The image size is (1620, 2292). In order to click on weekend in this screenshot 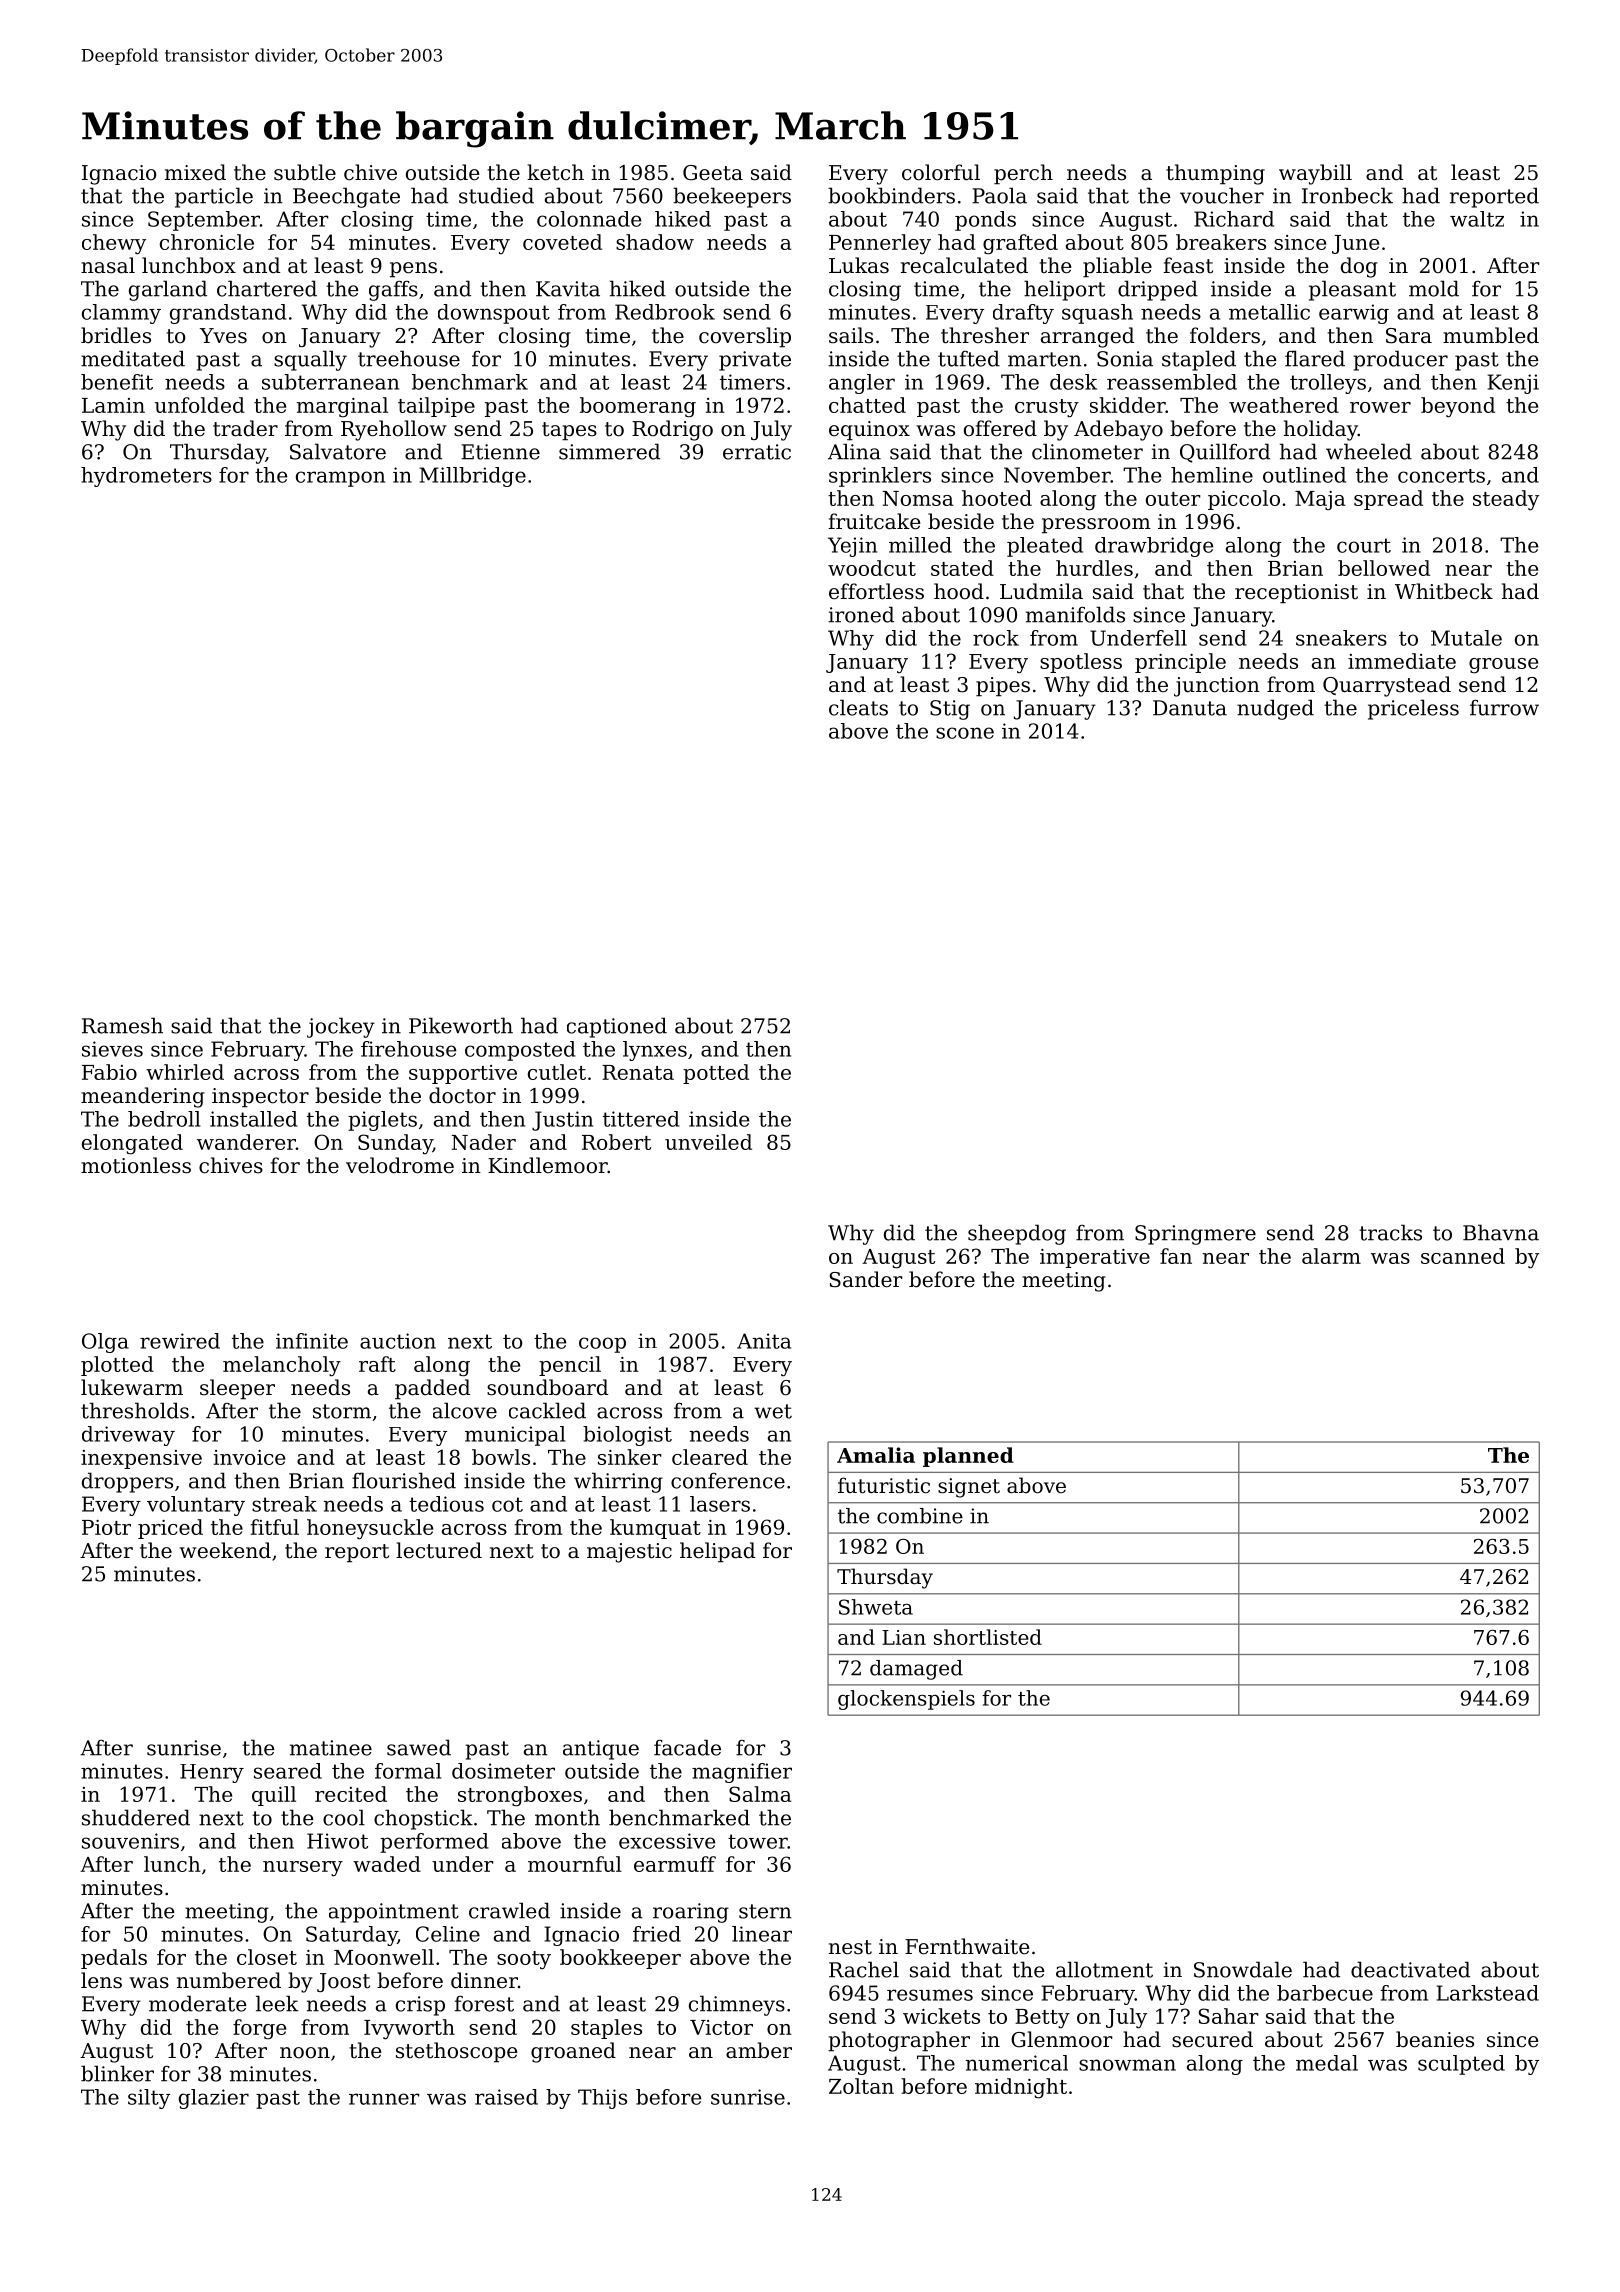, I will do `click(225, 1550)`.
